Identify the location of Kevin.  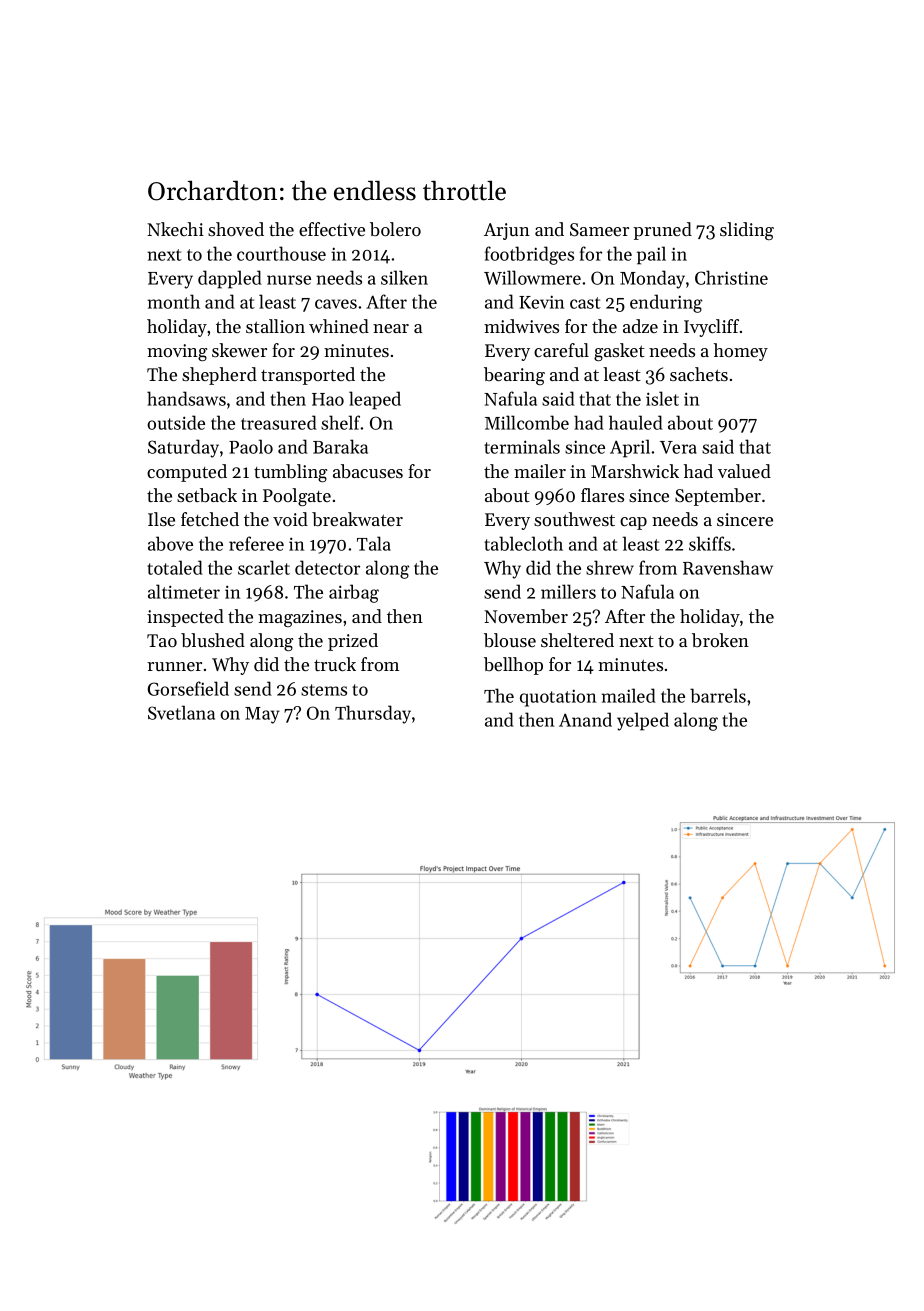
(541, 302).
